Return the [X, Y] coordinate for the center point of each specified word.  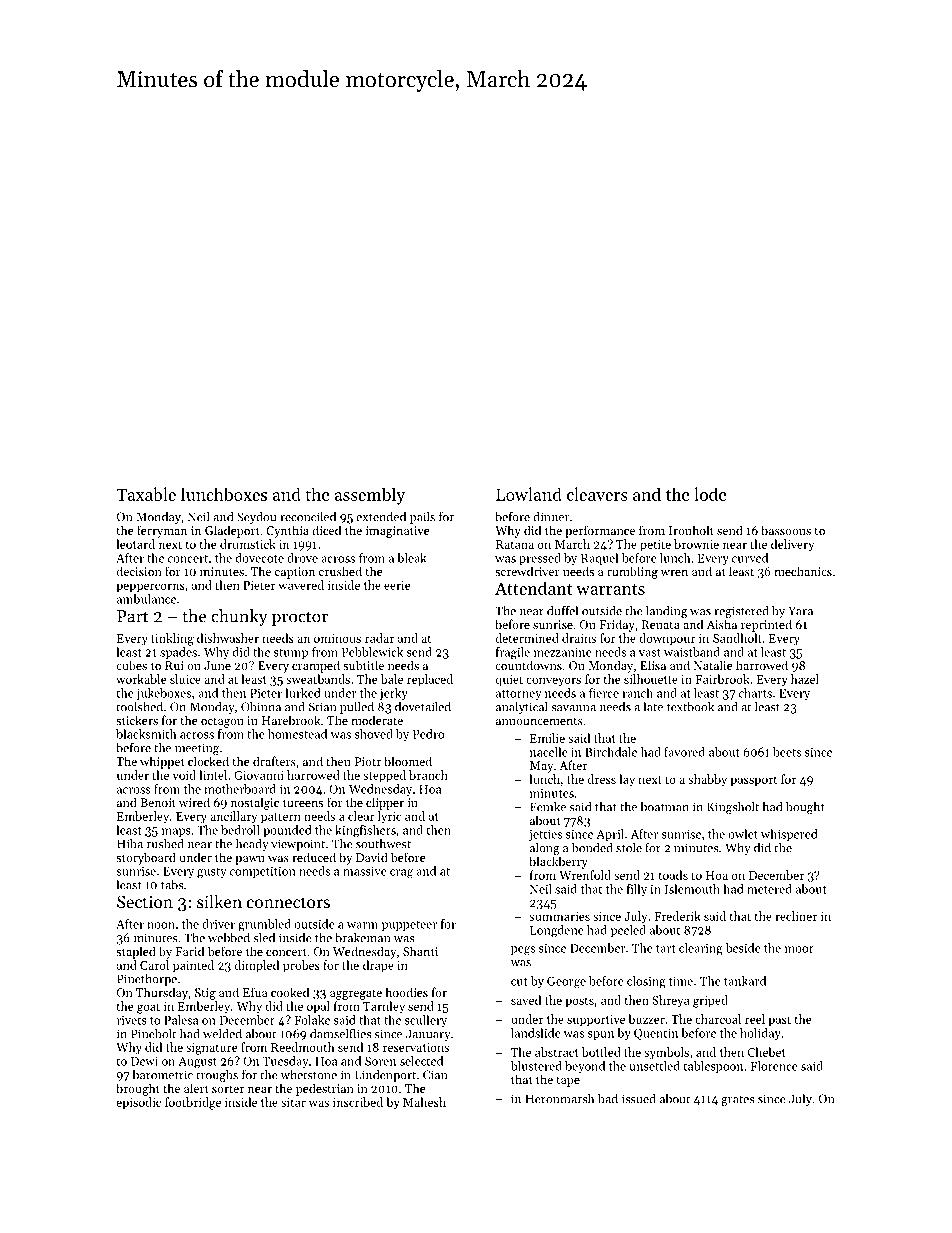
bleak [412, 558]
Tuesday [286, 1062]
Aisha [722, 624]
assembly [370, 496]
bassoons [786, 530]
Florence [774, 1066]
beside [743, 948]
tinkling [172, 639]
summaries [559, 916]
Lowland [529, 494]
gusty [212, 873]
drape [378, 966]
